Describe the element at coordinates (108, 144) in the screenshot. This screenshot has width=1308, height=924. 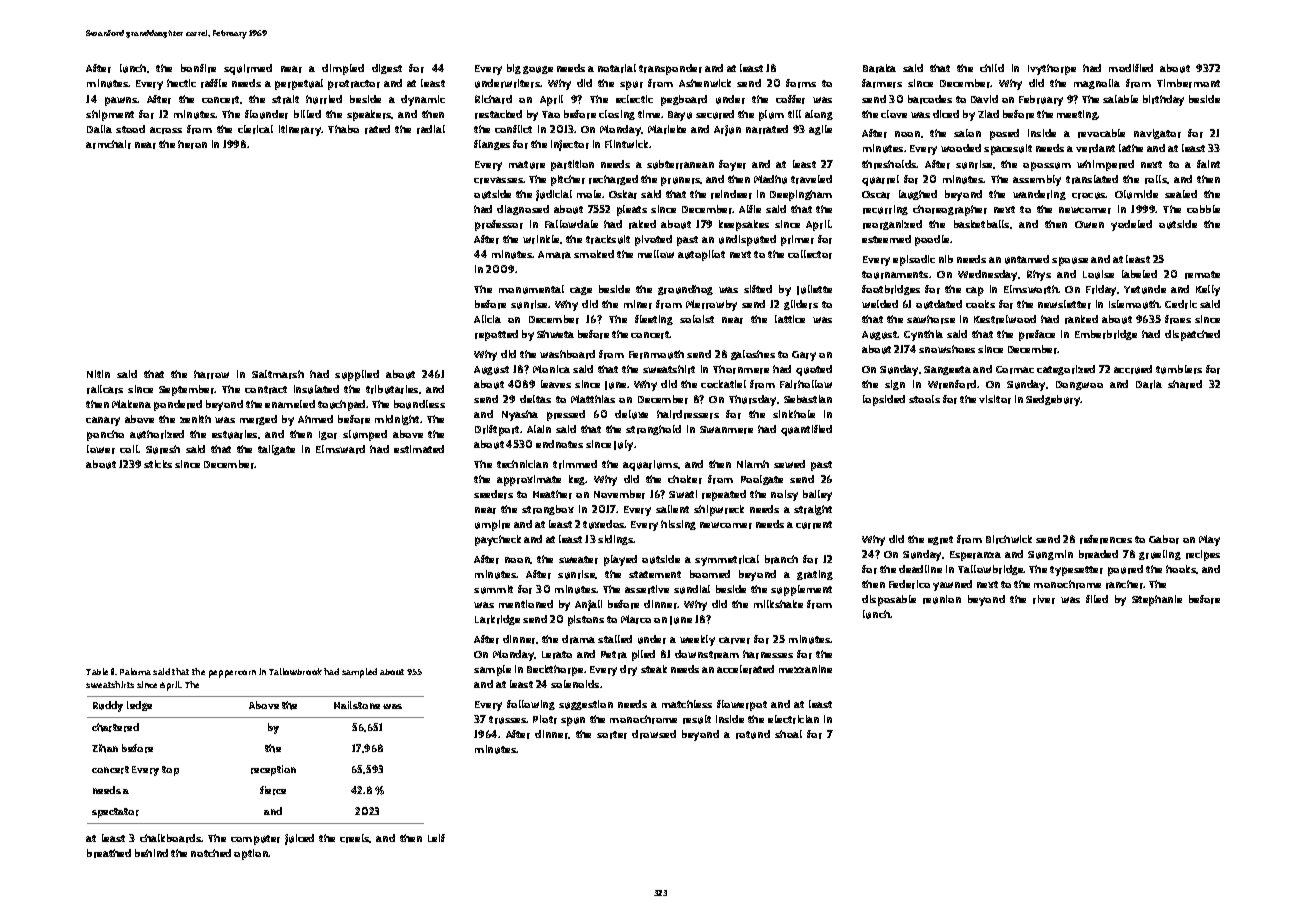
I see `armchair` at that location.
